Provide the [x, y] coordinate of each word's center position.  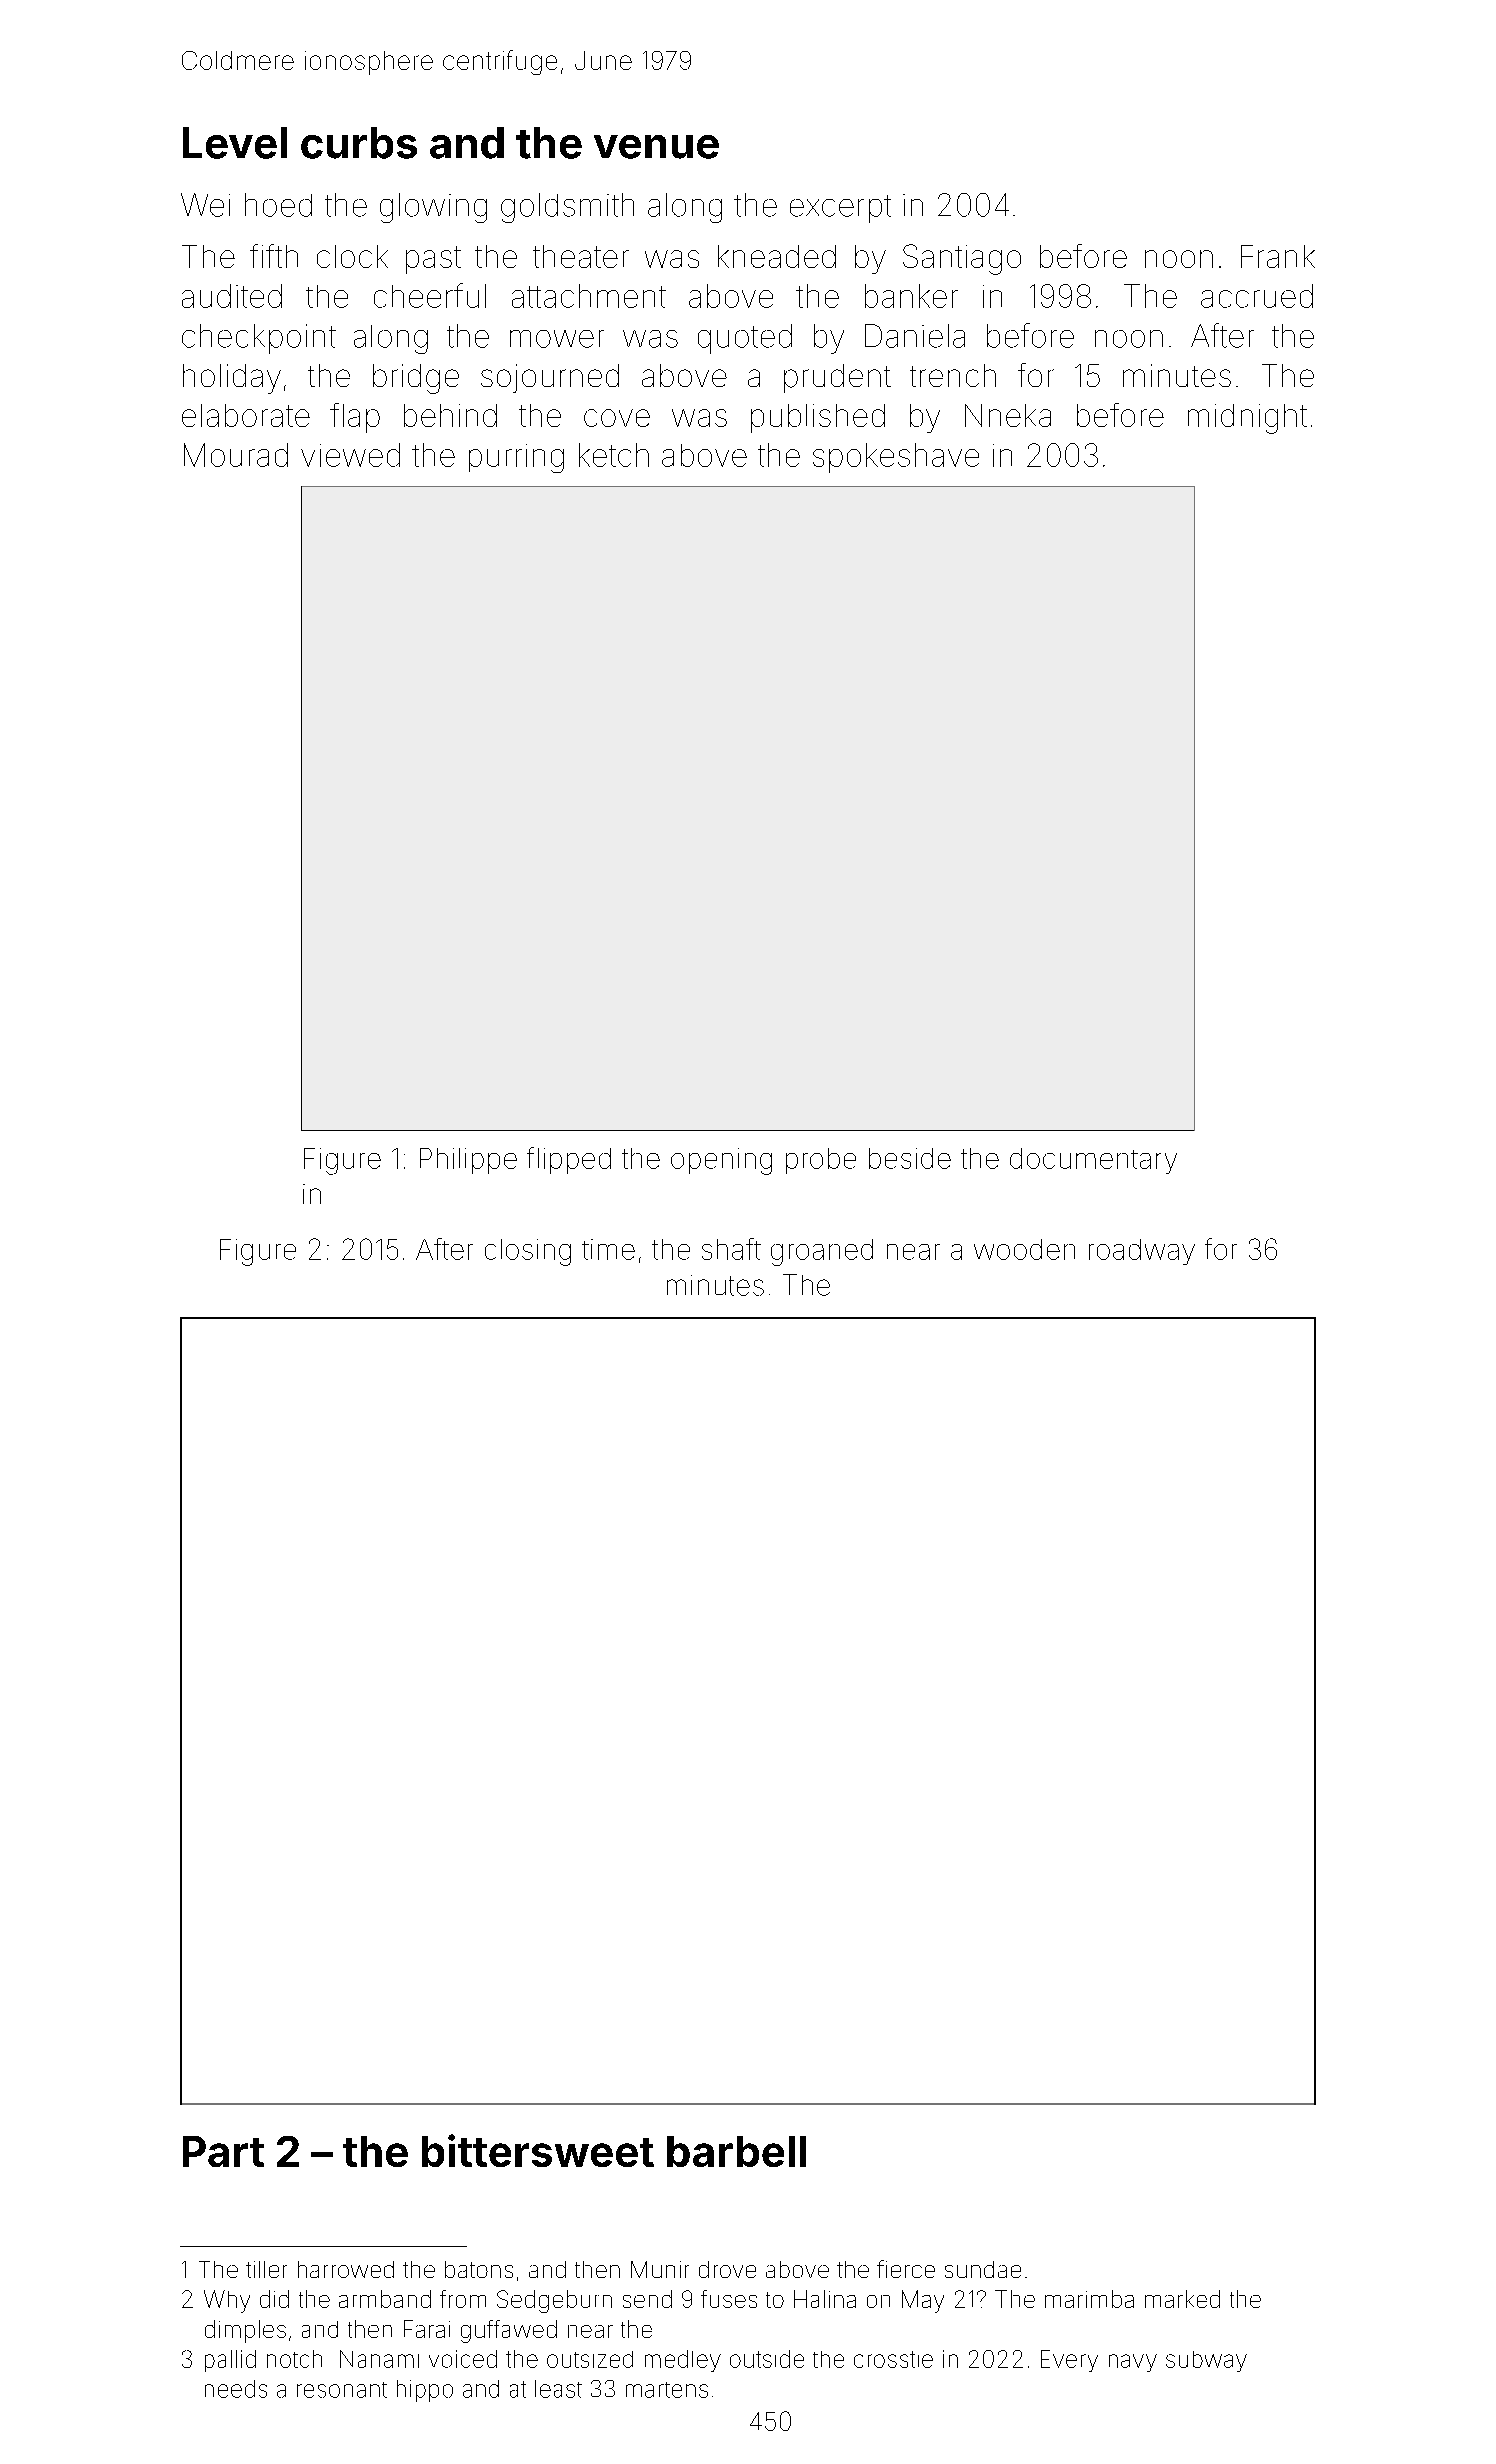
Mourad [236, 455]
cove [617, 418]
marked [1182, 2299]
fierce [906, 2269]
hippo [425, 2391]
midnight [1247, 419]
